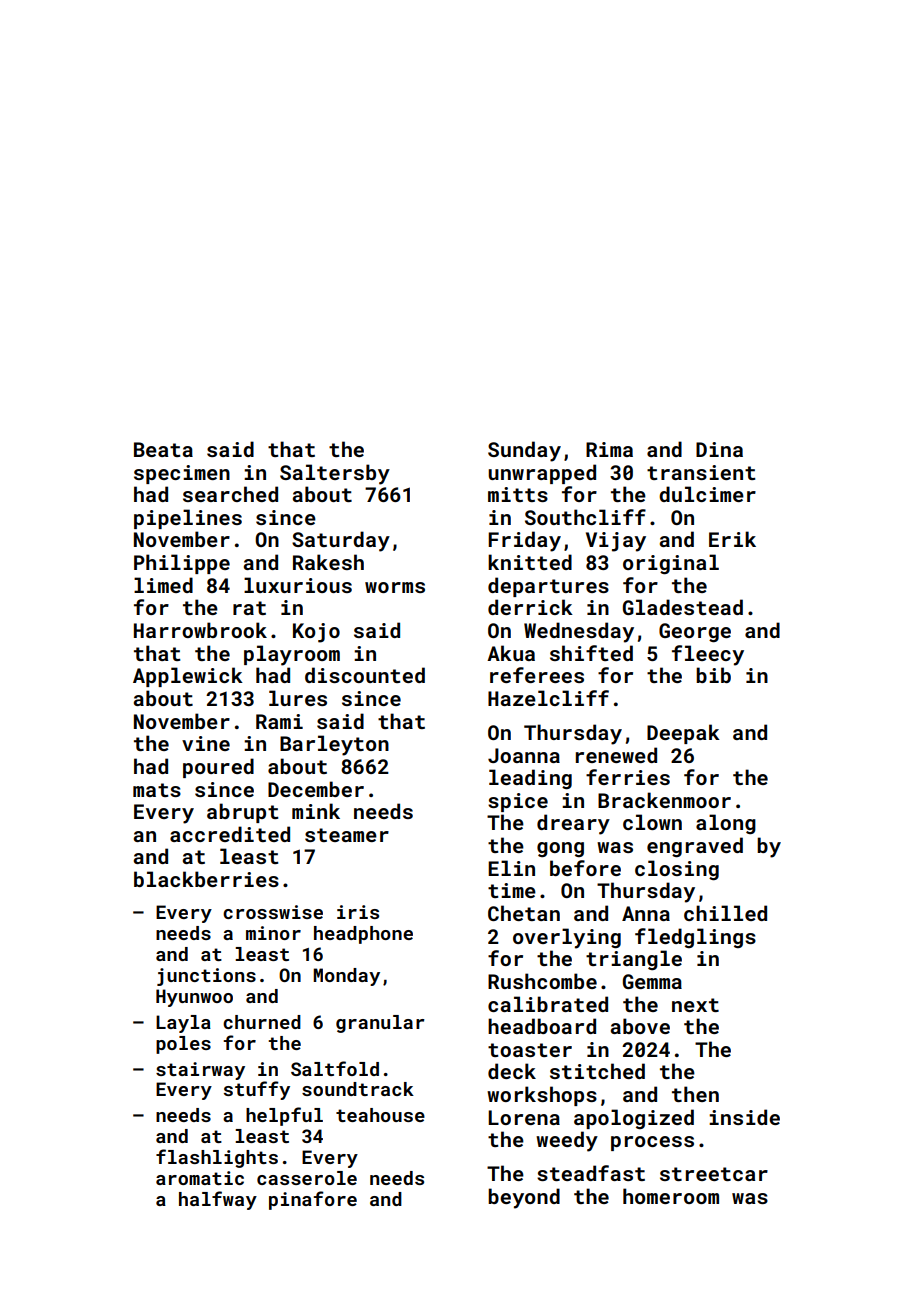  I want to click on gong, so click(560, 849).
